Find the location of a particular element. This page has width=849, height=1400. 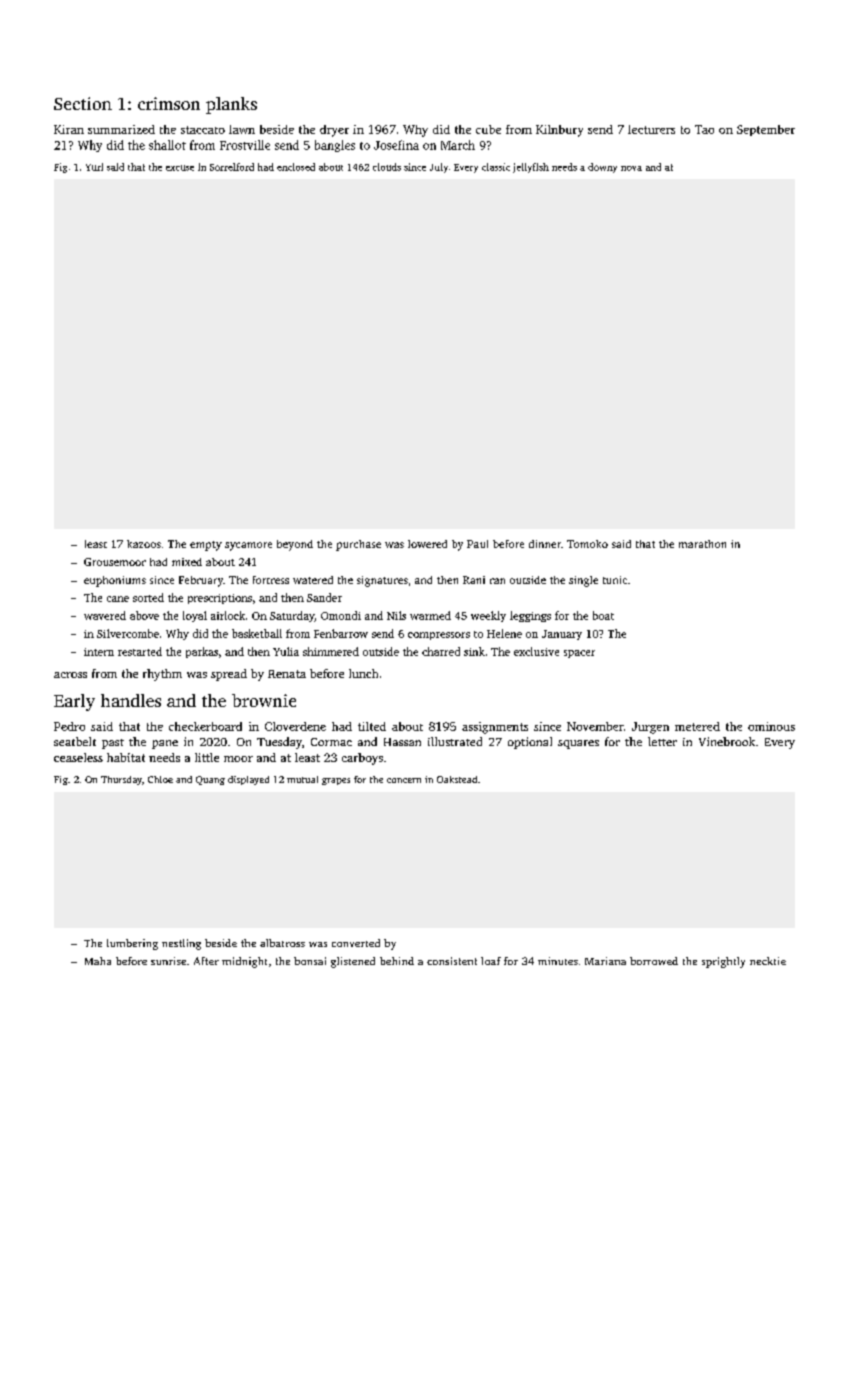

wavered is located at coordinates (105, 615).
